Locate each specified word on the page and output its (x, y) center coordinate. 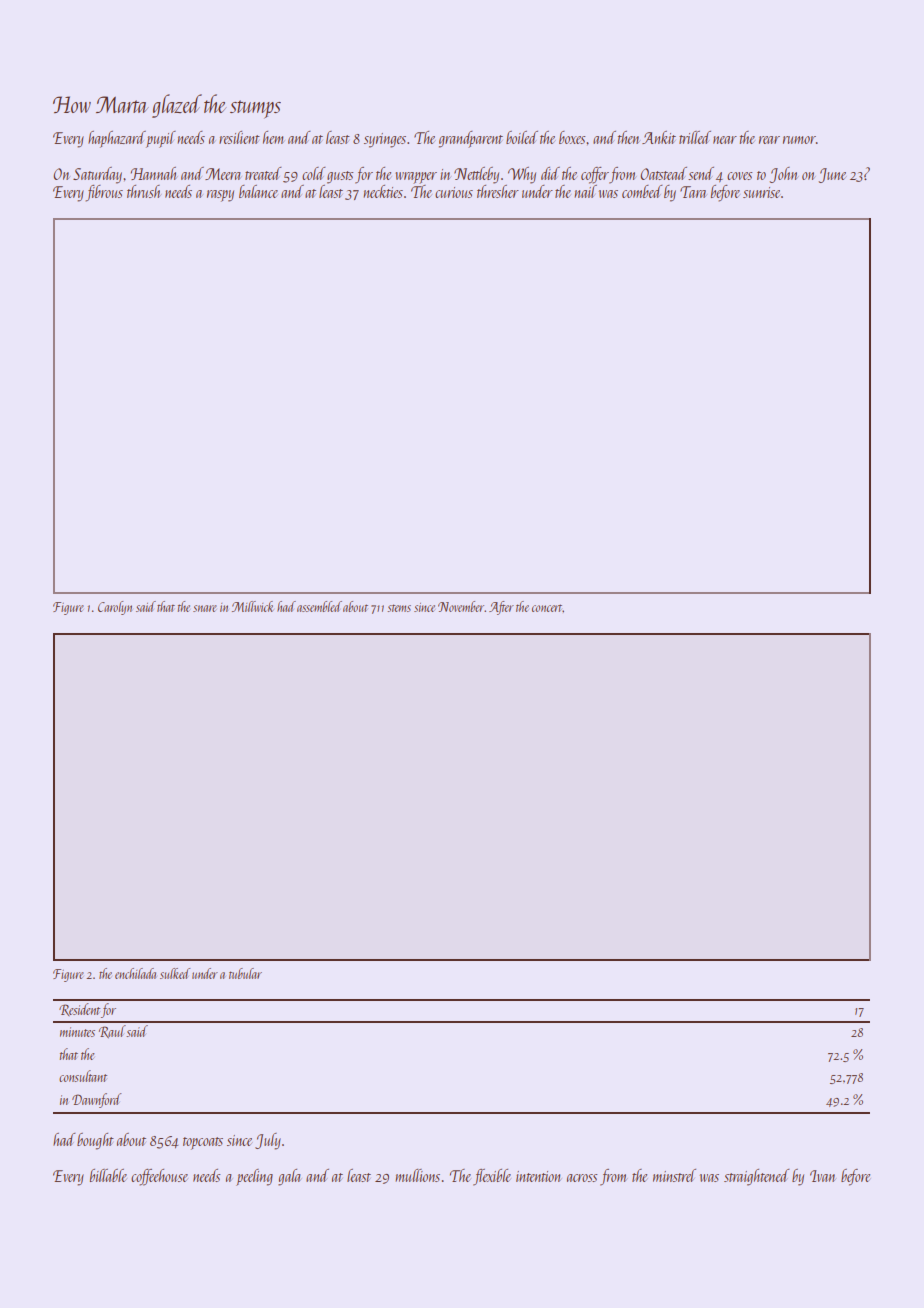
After (501, 608)
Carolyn (115, 608)
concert (547, 608)
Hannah (154, 173)
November (461, 606)
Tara (693, 192)
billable (108, 1175)
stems (399, 608)
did (550, 173)
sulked (175, 973)
